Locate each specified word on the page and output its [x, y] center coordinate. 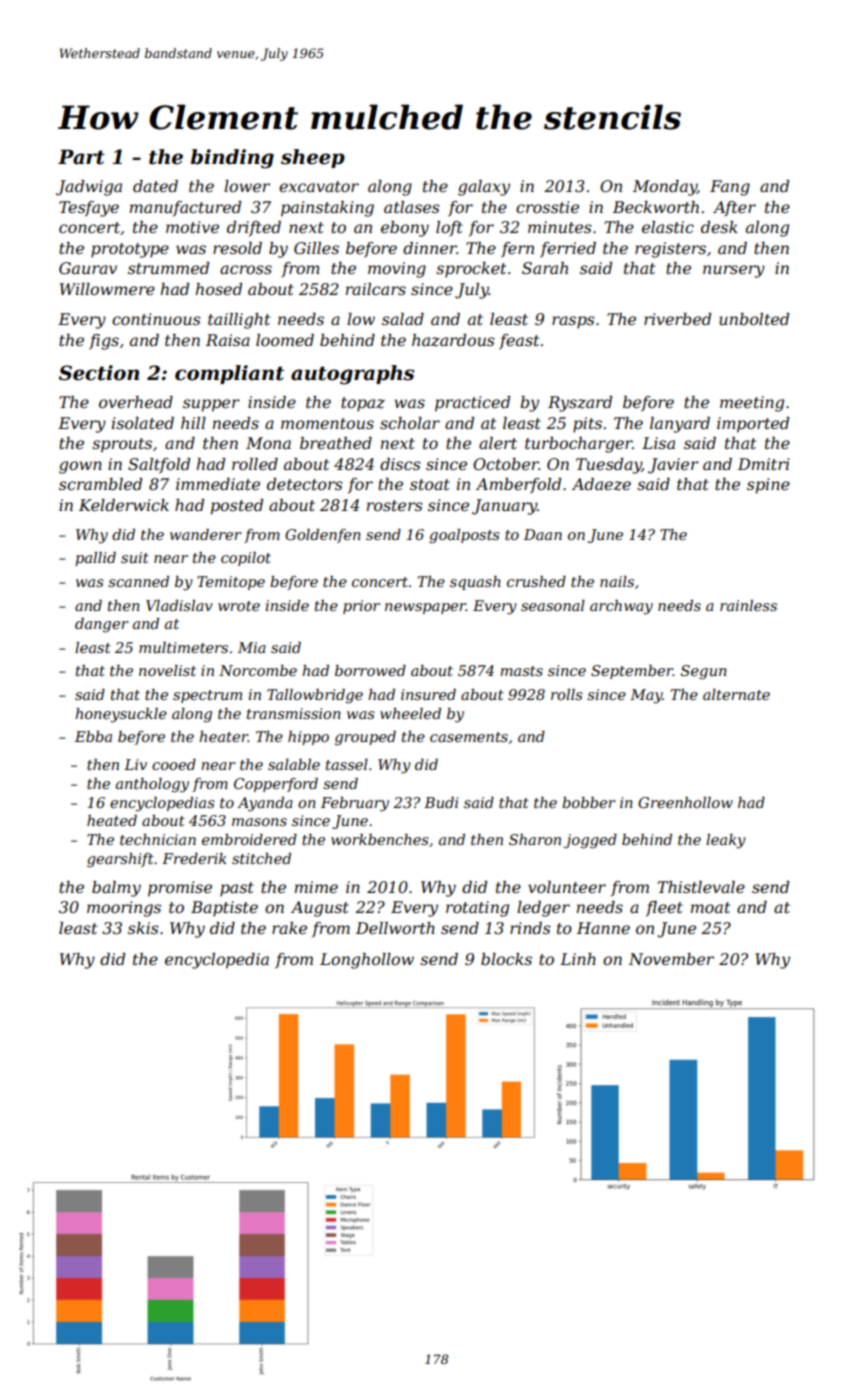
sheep [313, 158]
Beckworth [656, 207]
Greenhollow [685, 802]
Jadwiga [89, 188]
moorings [124, 909]
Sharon [535, 839]
